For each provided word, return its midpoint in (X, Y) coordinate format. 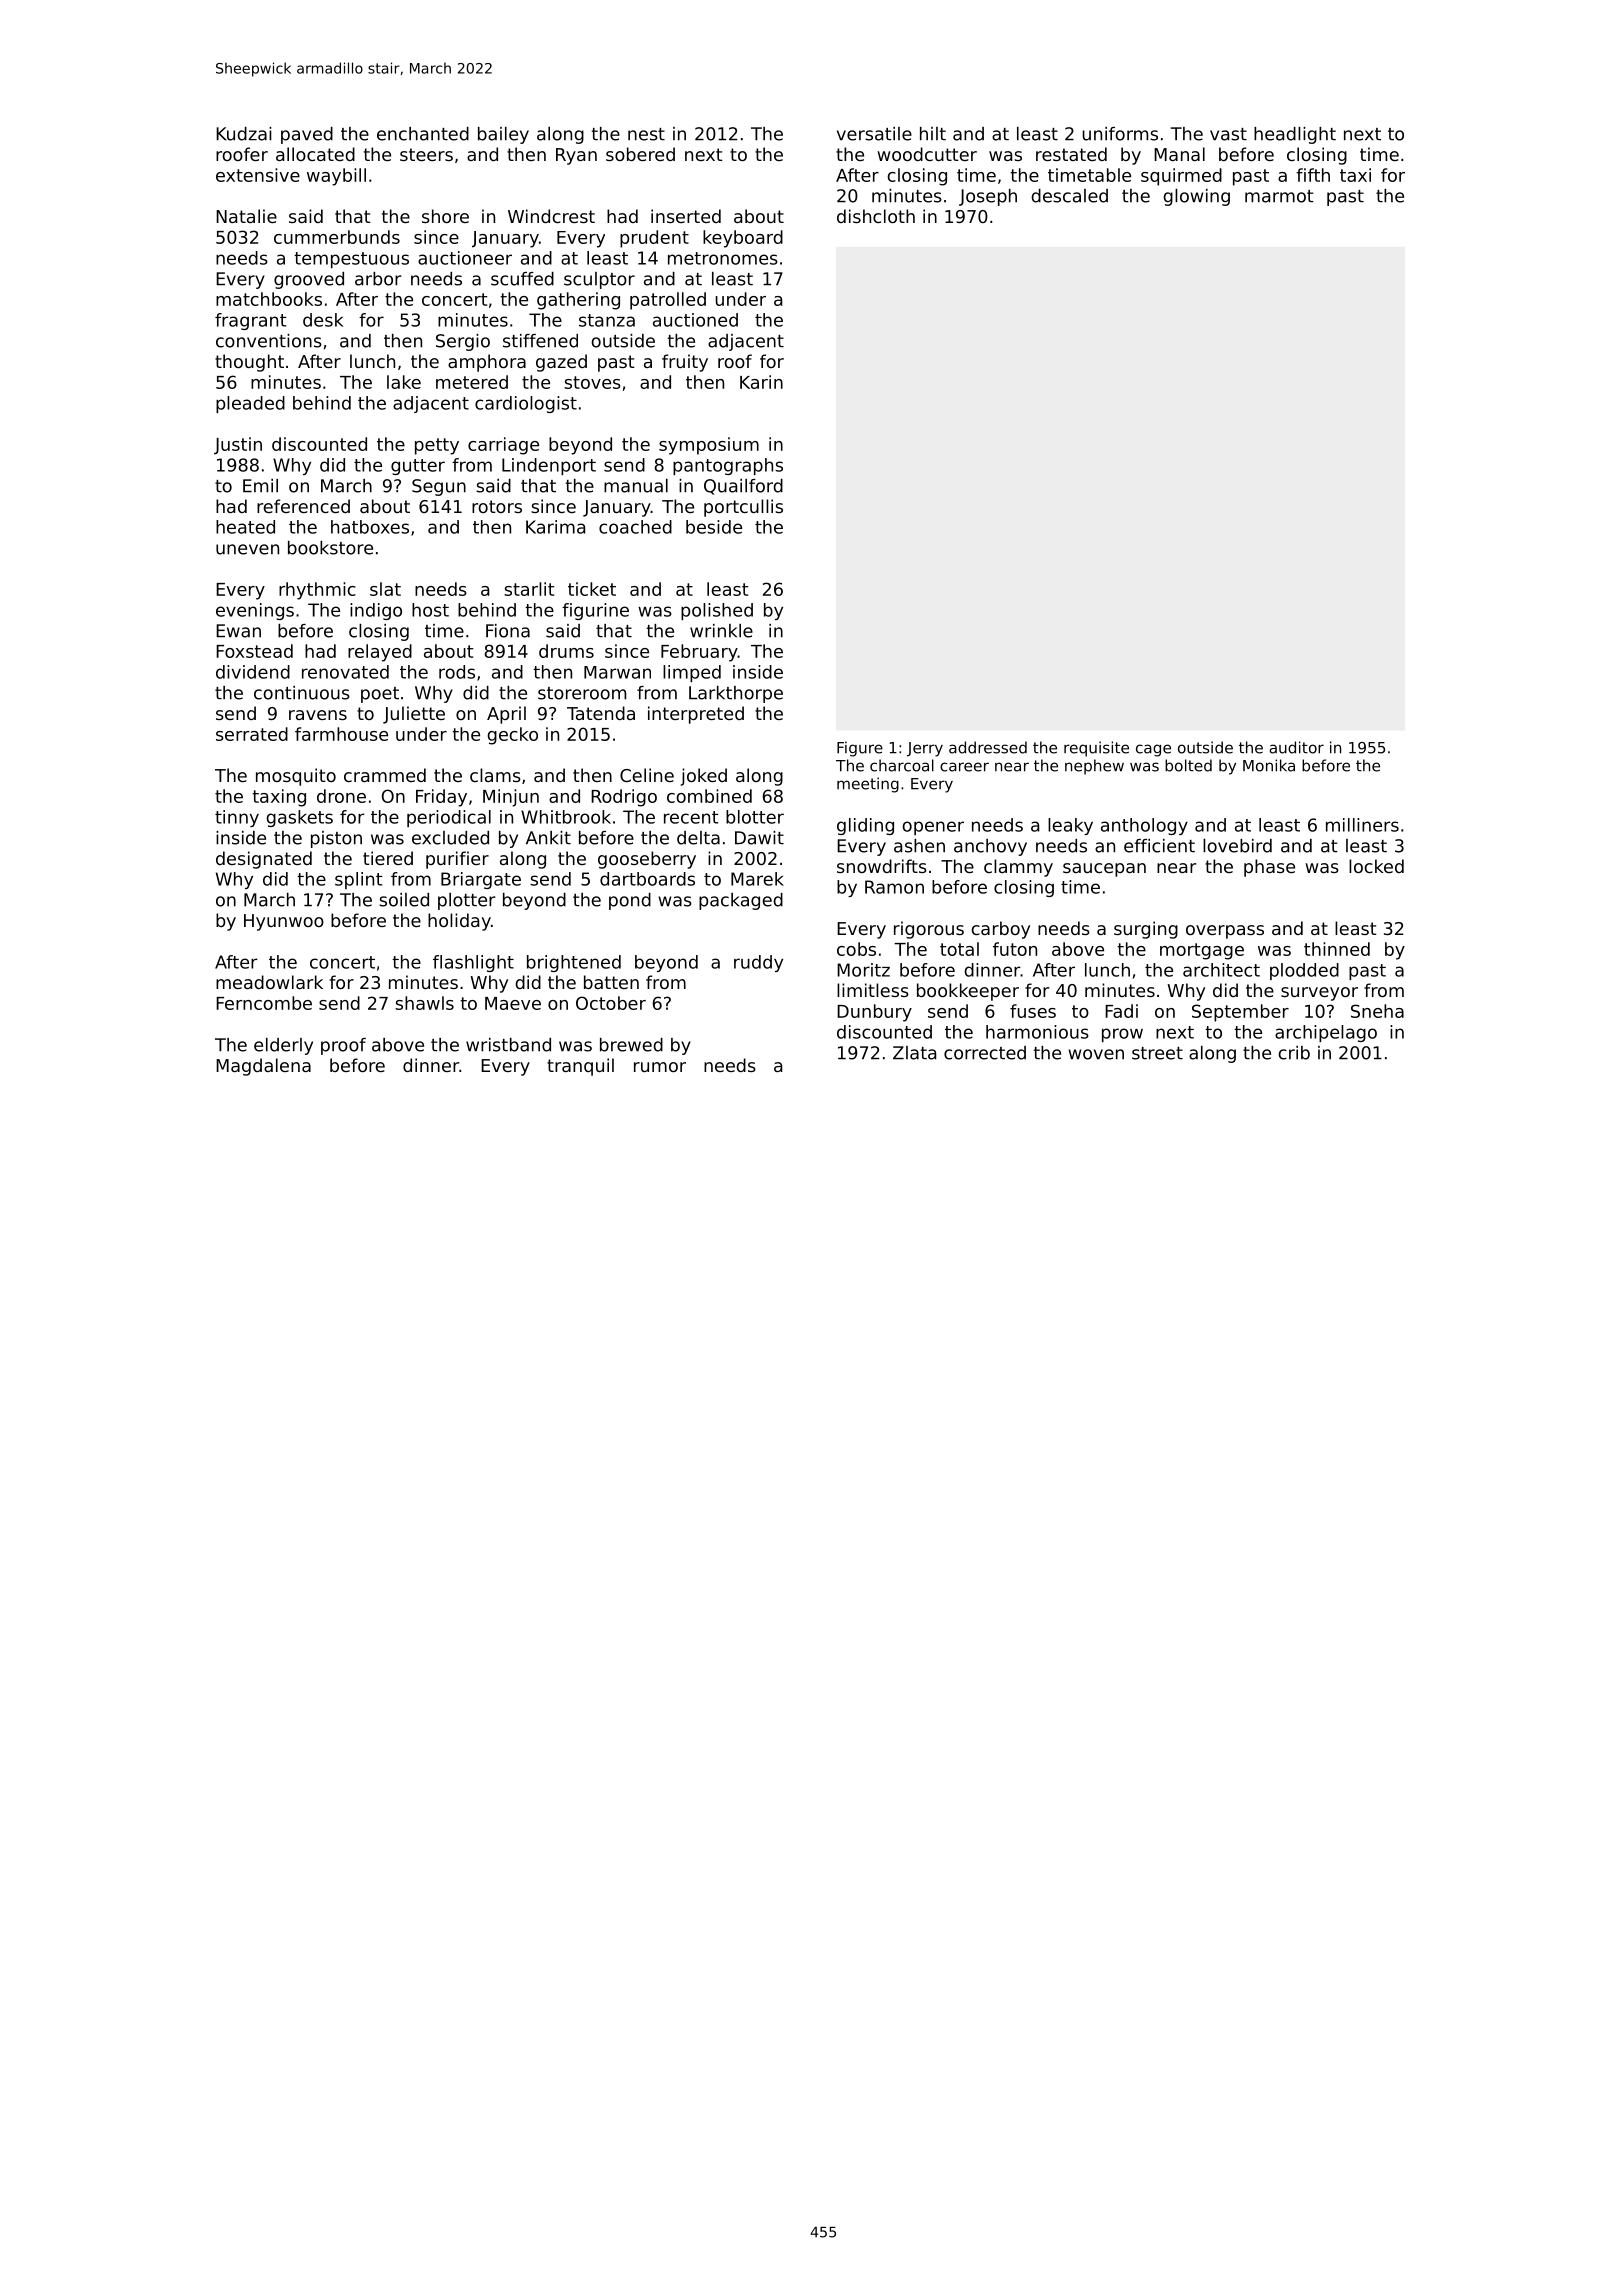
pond (630, 901)
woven (1096, 1054)
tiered (388, 858)
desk (323, 320)
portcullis (743, 508)
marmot (1279, 196)
